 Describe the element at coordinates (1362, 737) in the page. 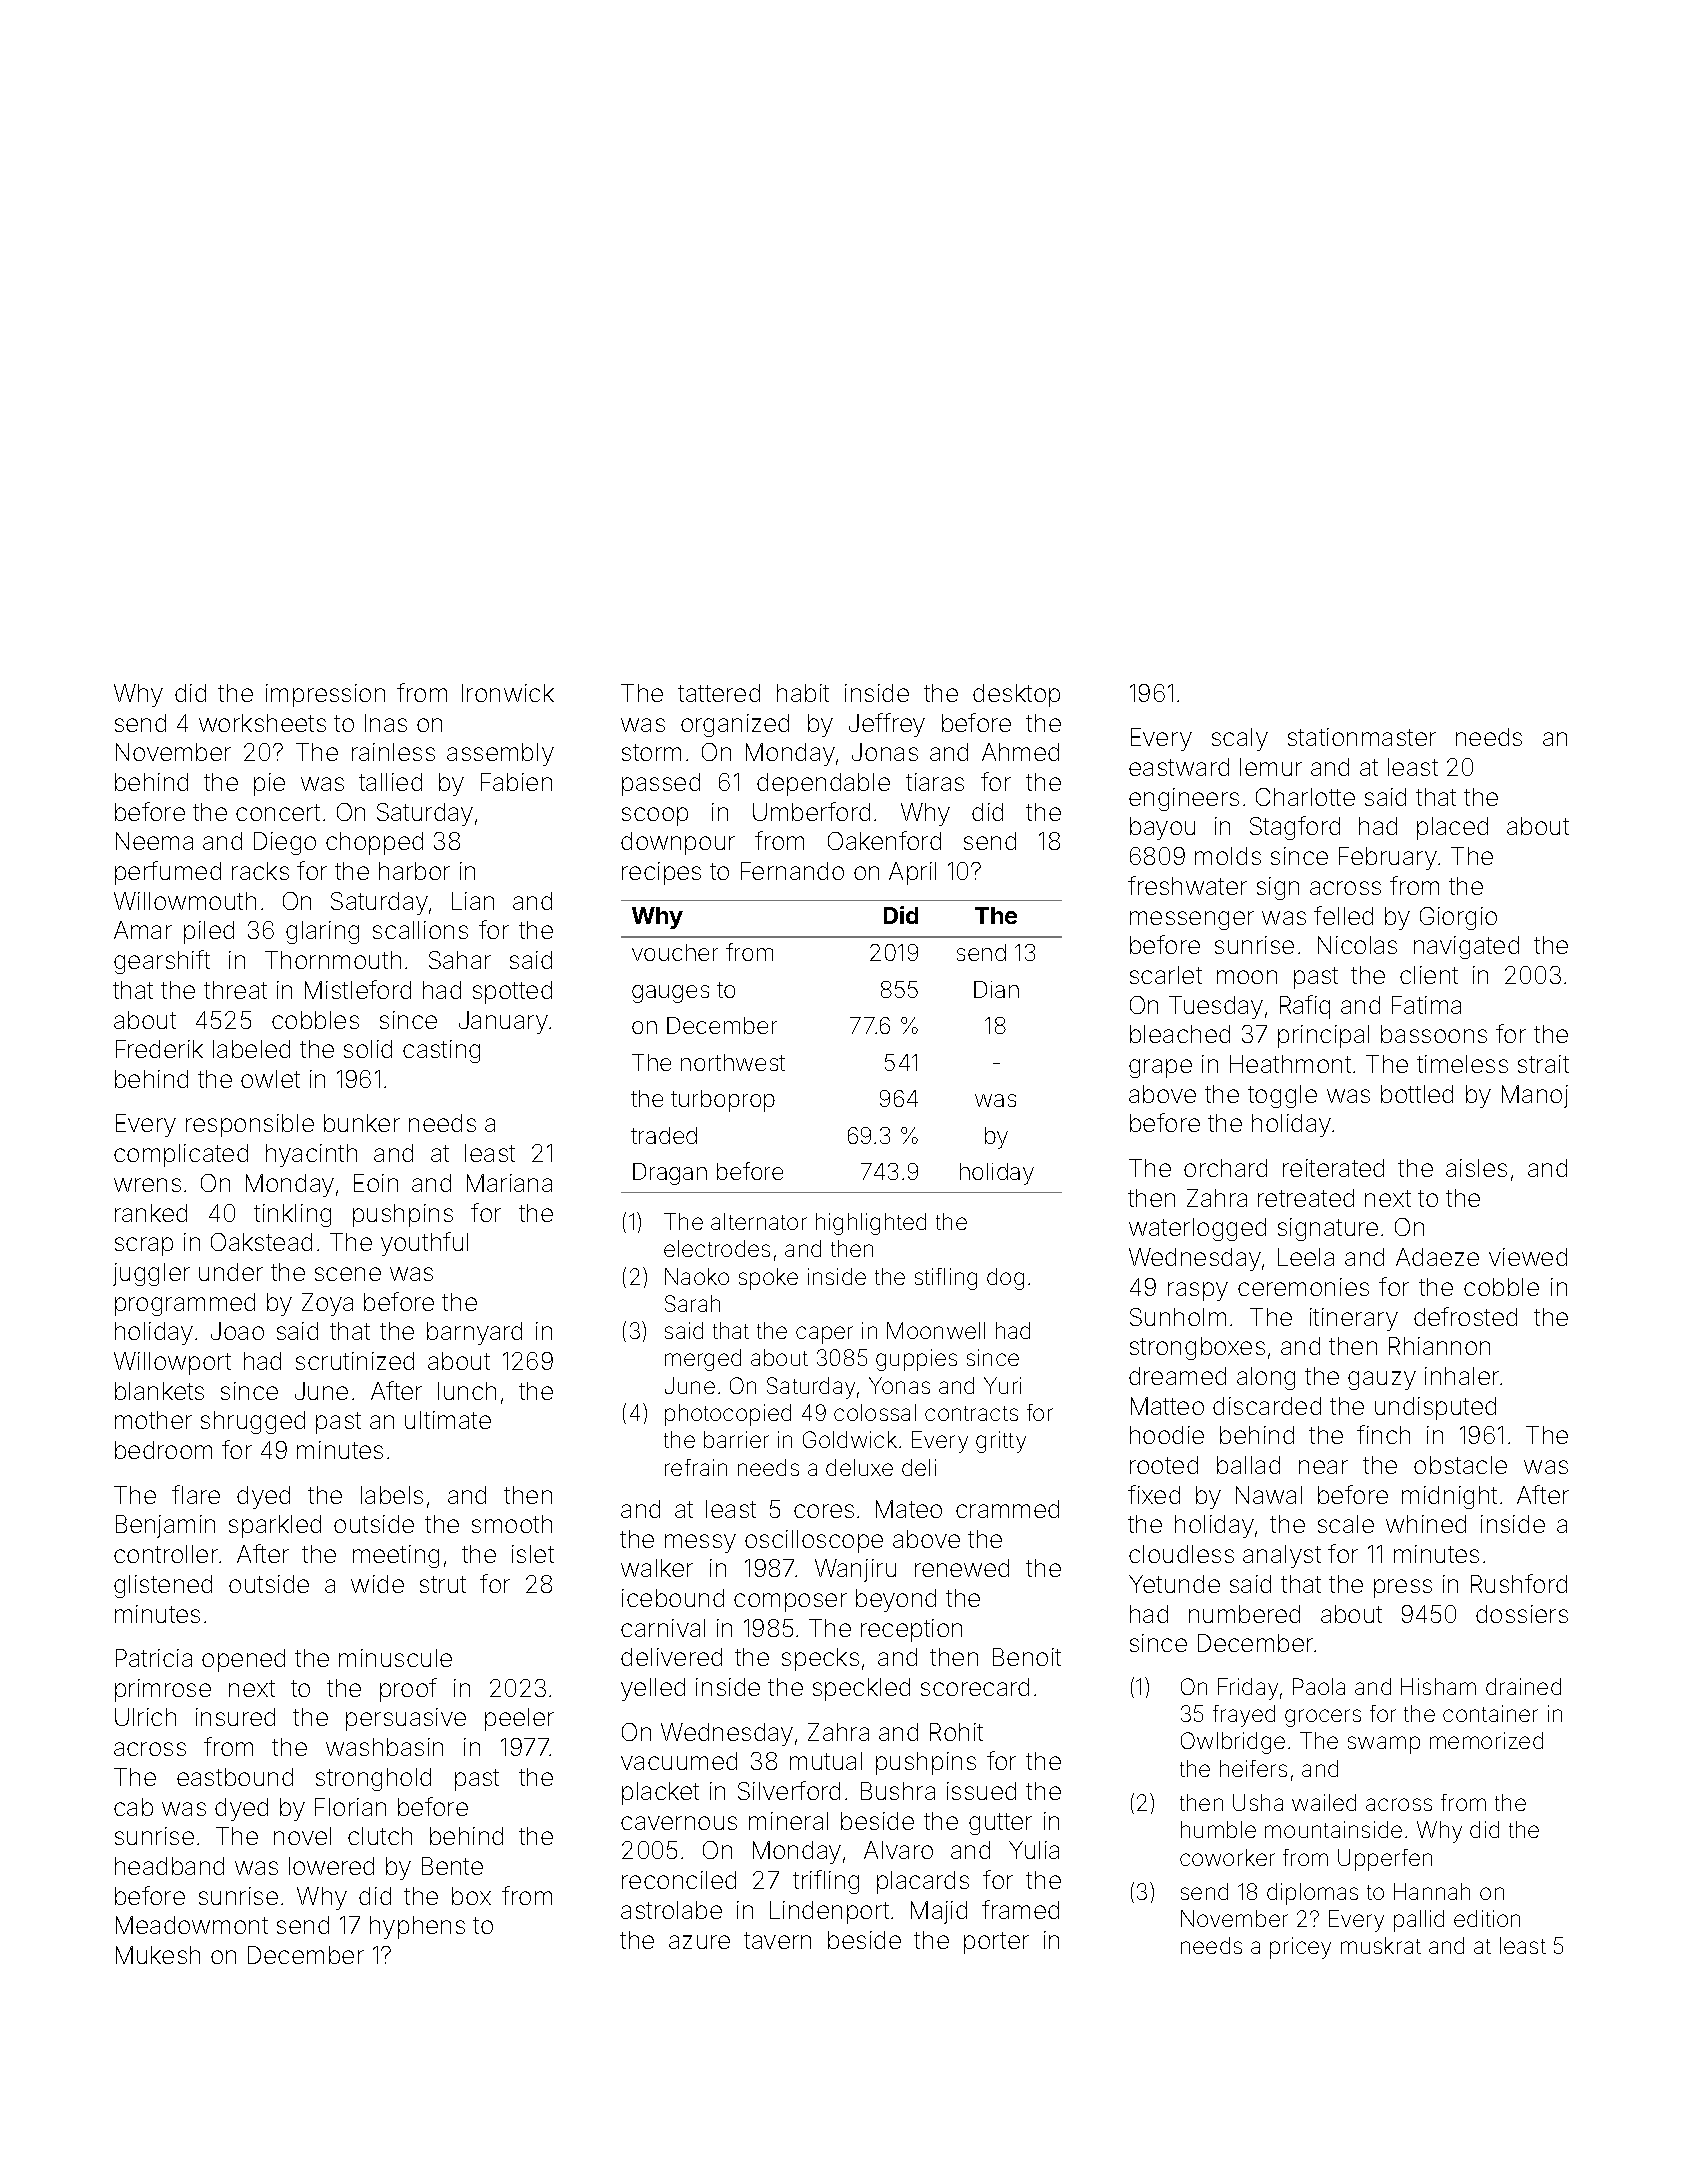

I see `stationmaster` at that location.
